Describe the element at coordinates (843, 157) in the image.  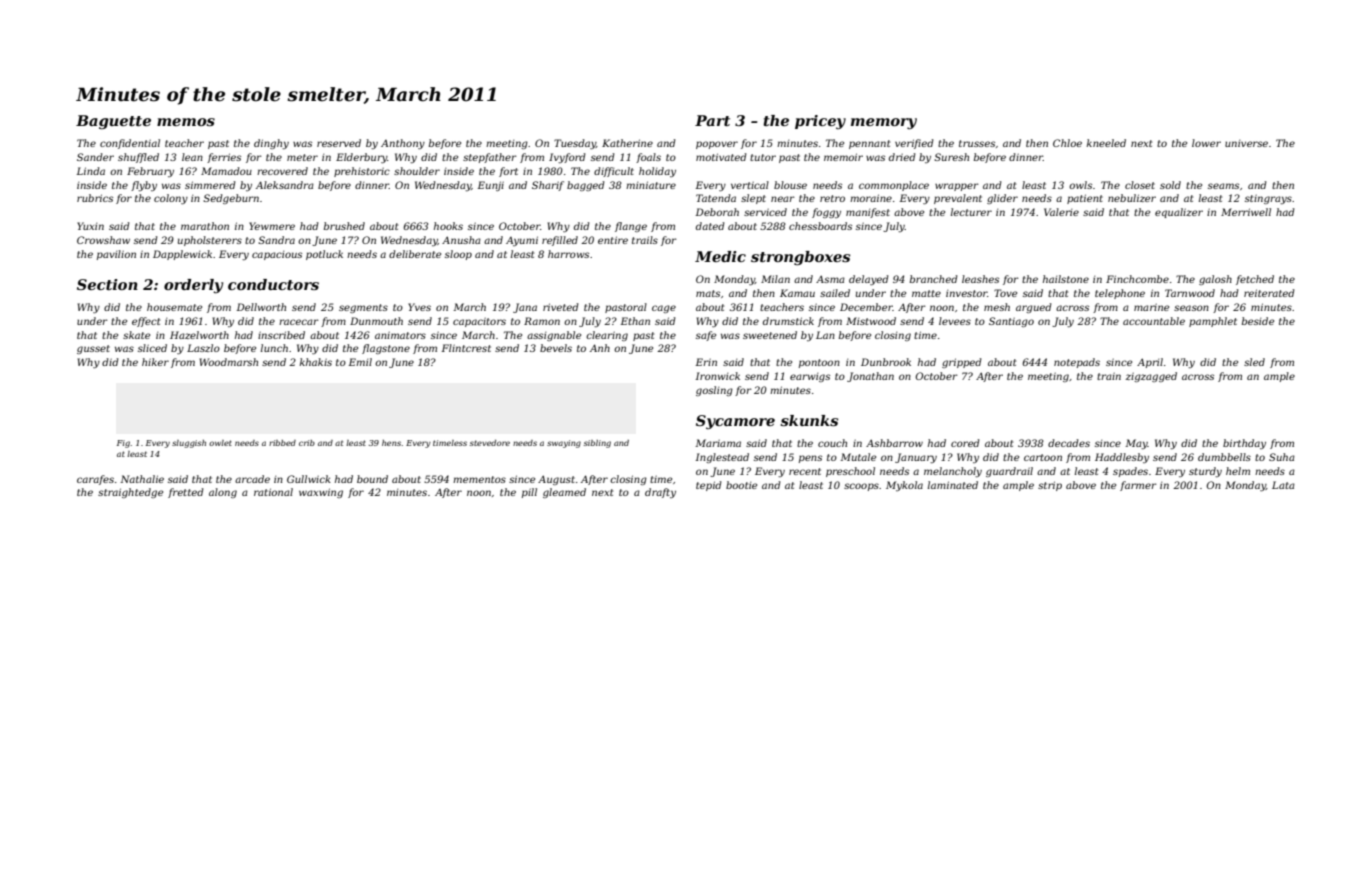
I see `memoir` at that location.
